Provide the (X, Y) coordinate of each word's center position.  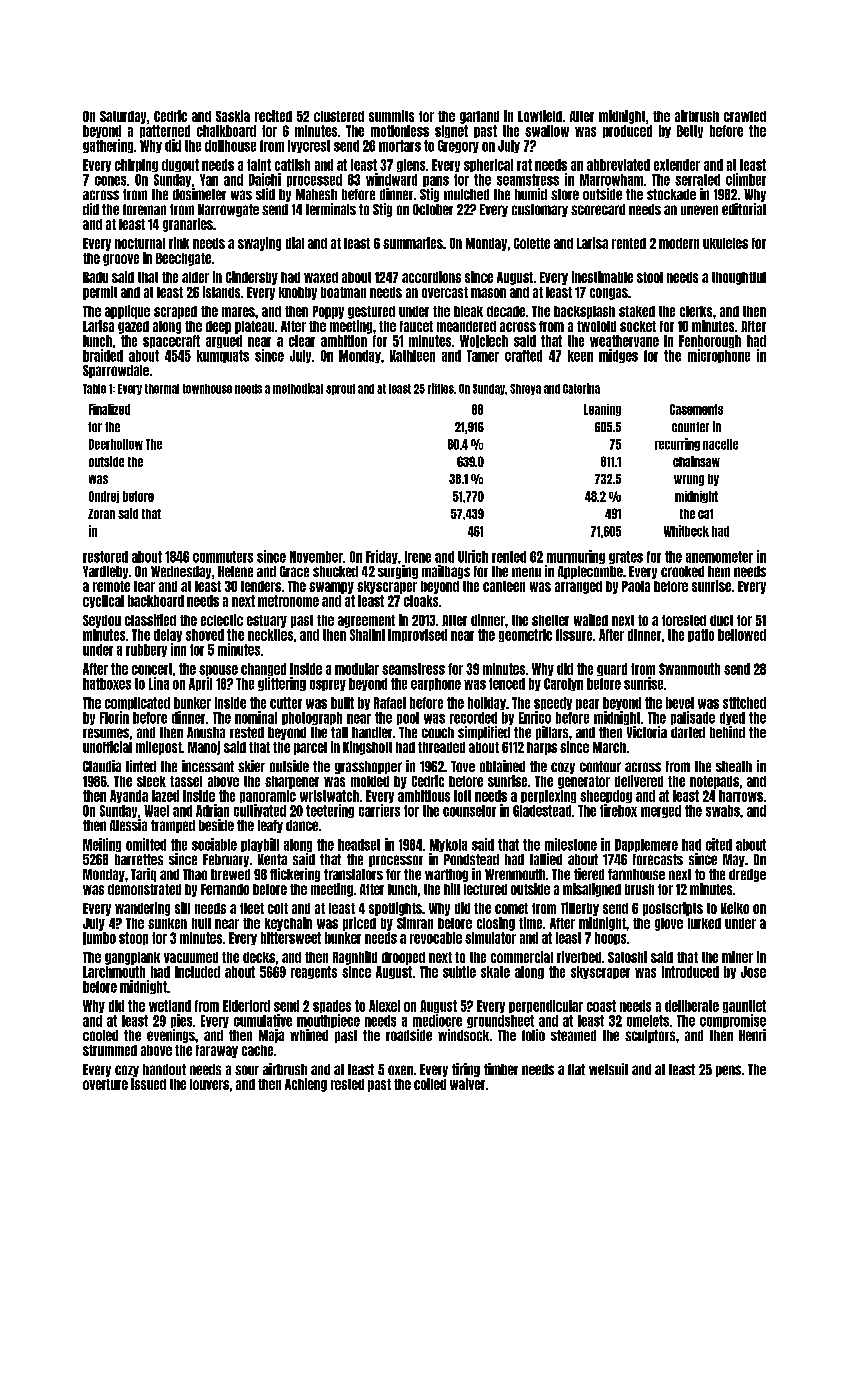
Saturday (123, 117)
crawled (745, 116)
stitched (744, 703)
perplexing (548, 796)
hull (201, 923)
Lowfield (540, 116)
